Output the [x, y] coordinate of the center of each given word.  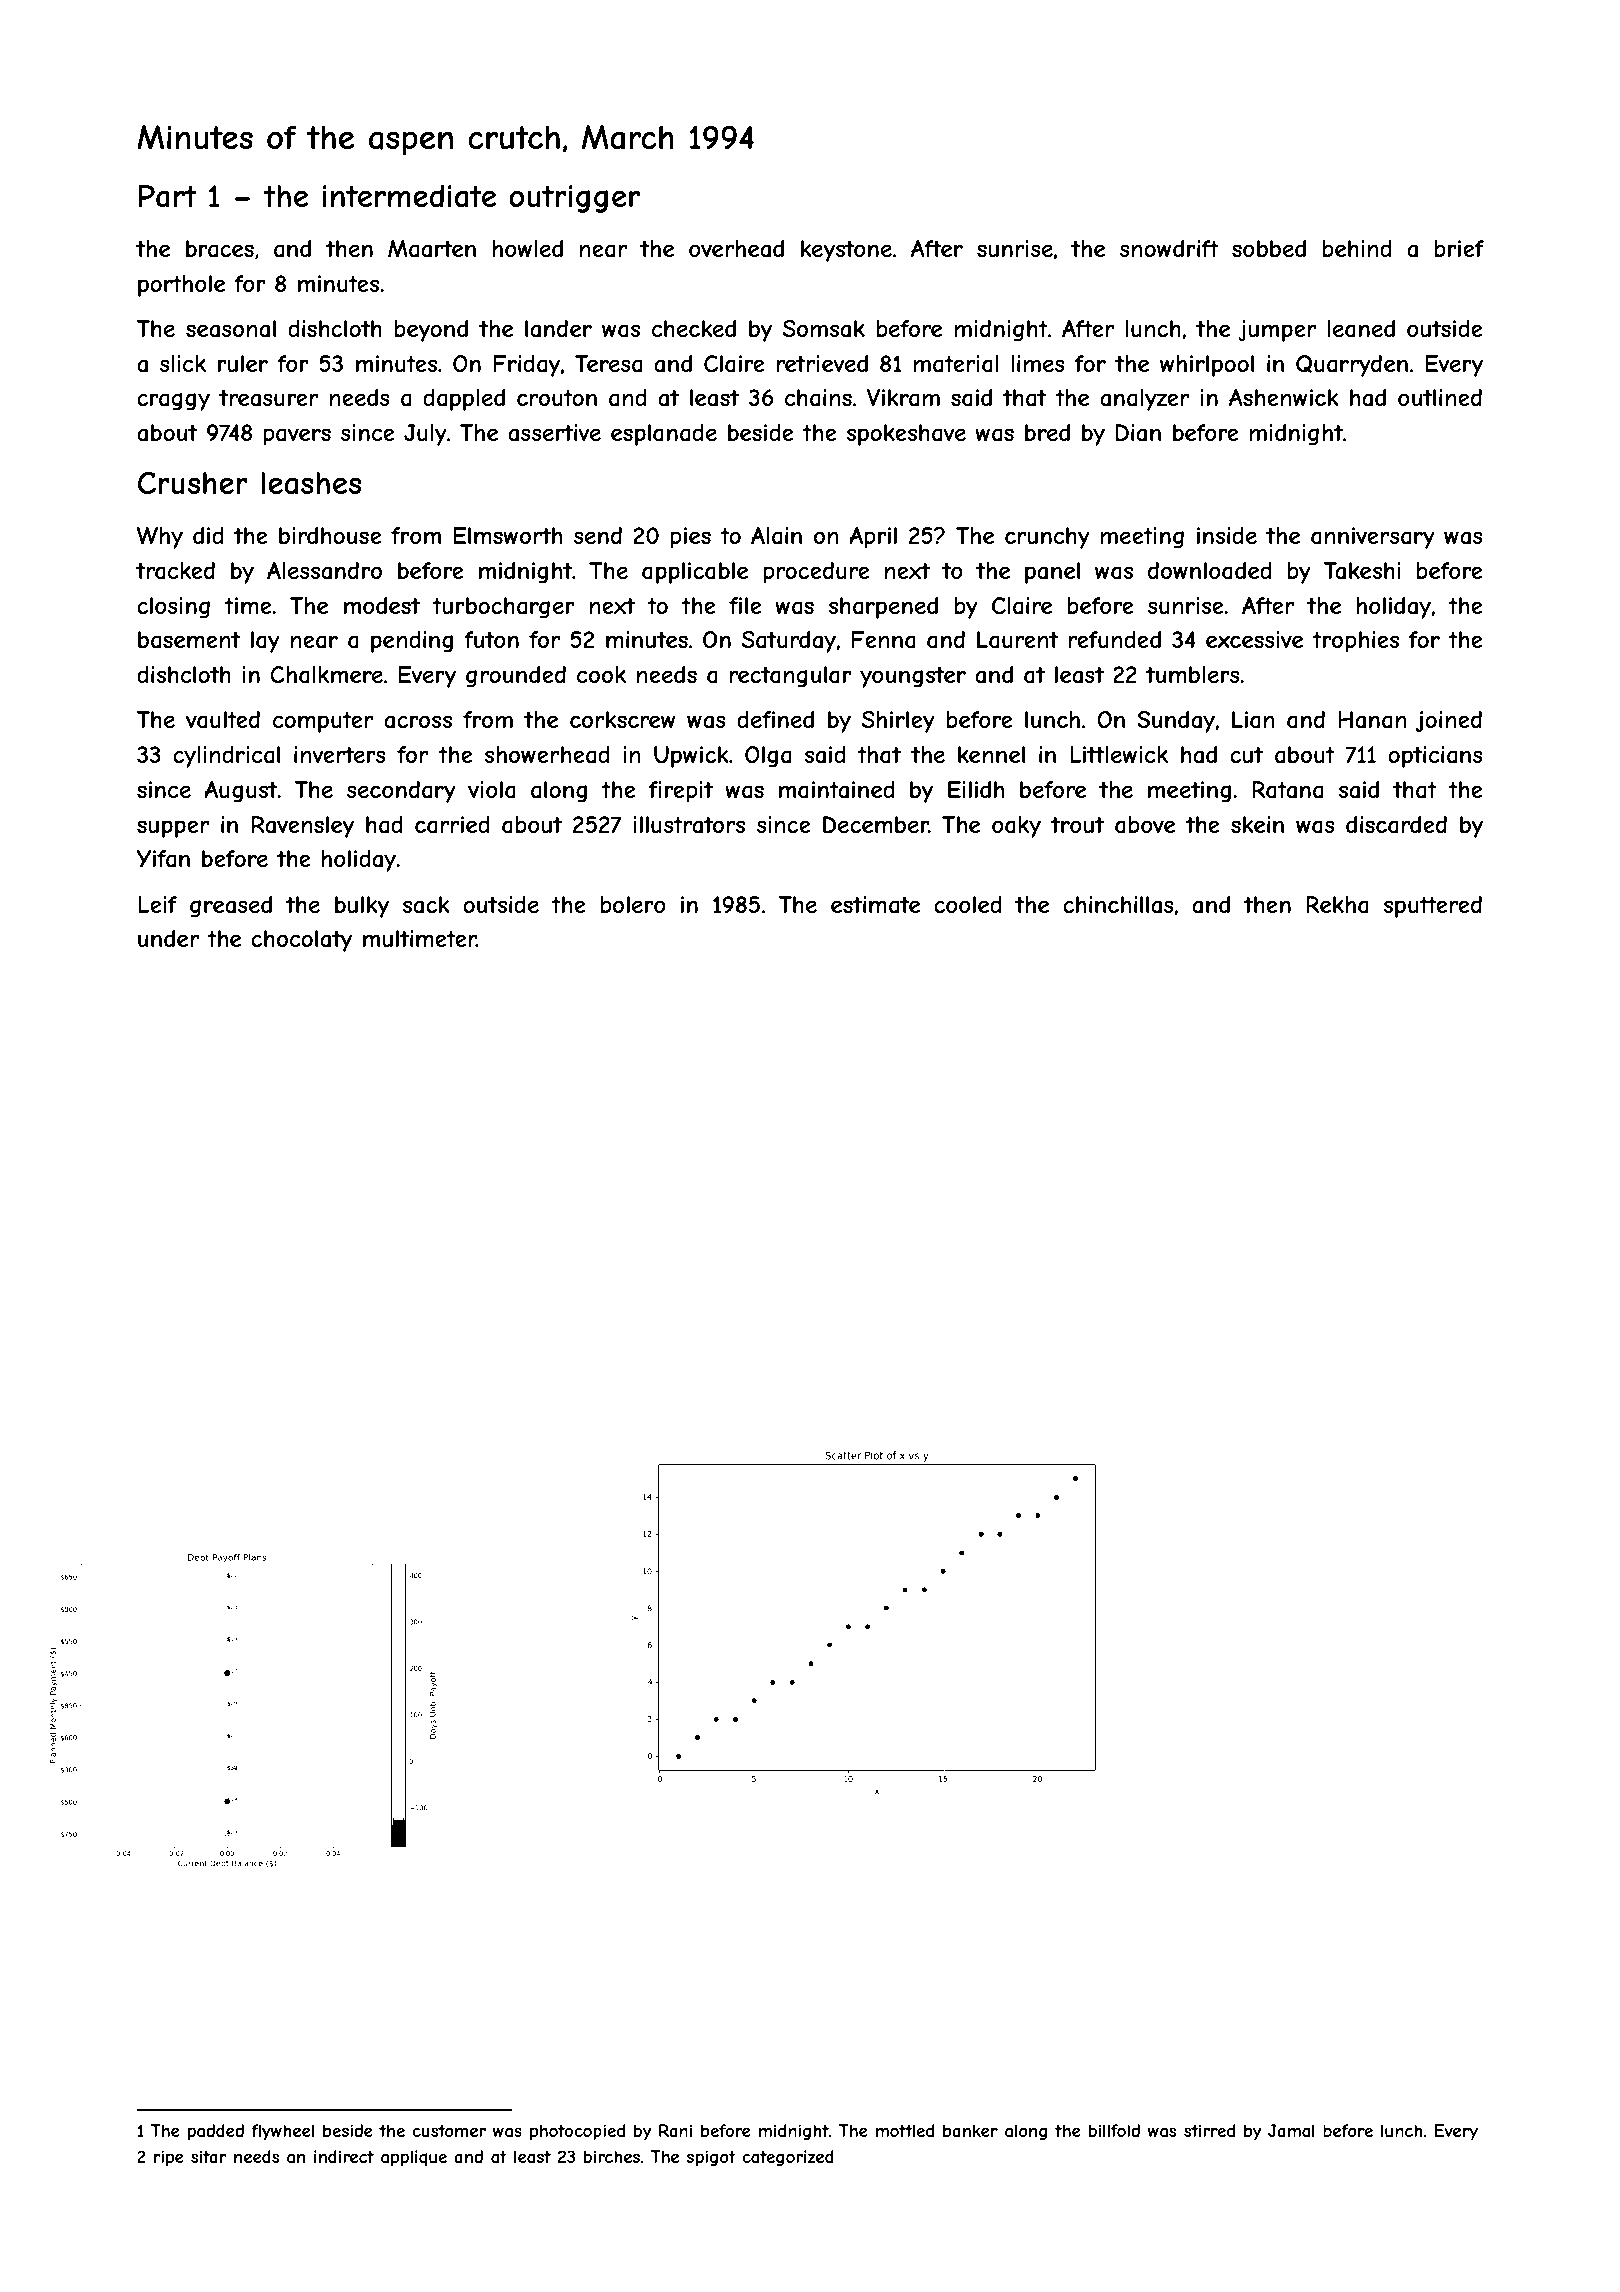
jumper [1277, 331]
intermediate [409, 196]
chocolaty [301, 941]
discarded [1396, 825]
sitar [209, 2156]
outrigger [574, 199]
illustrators [689, 825]
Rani [675, 2130]
